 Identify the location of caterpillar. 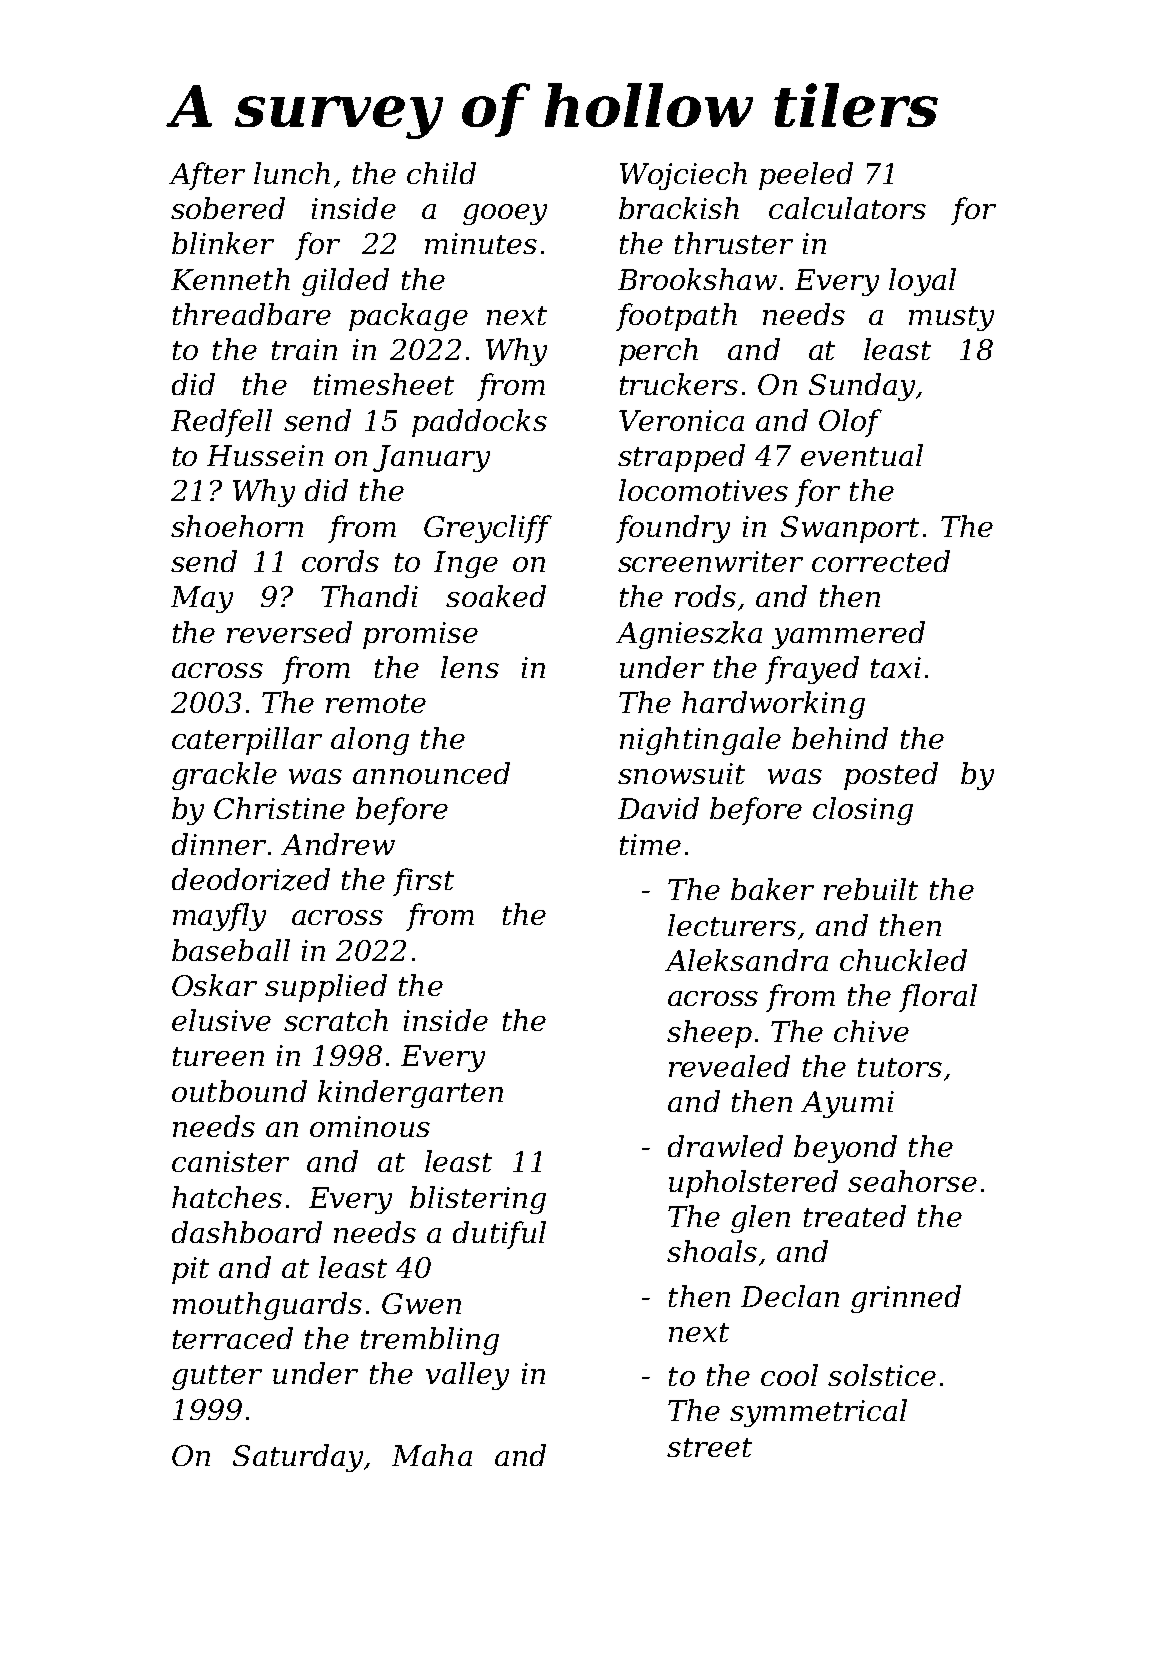
(247, 741).
